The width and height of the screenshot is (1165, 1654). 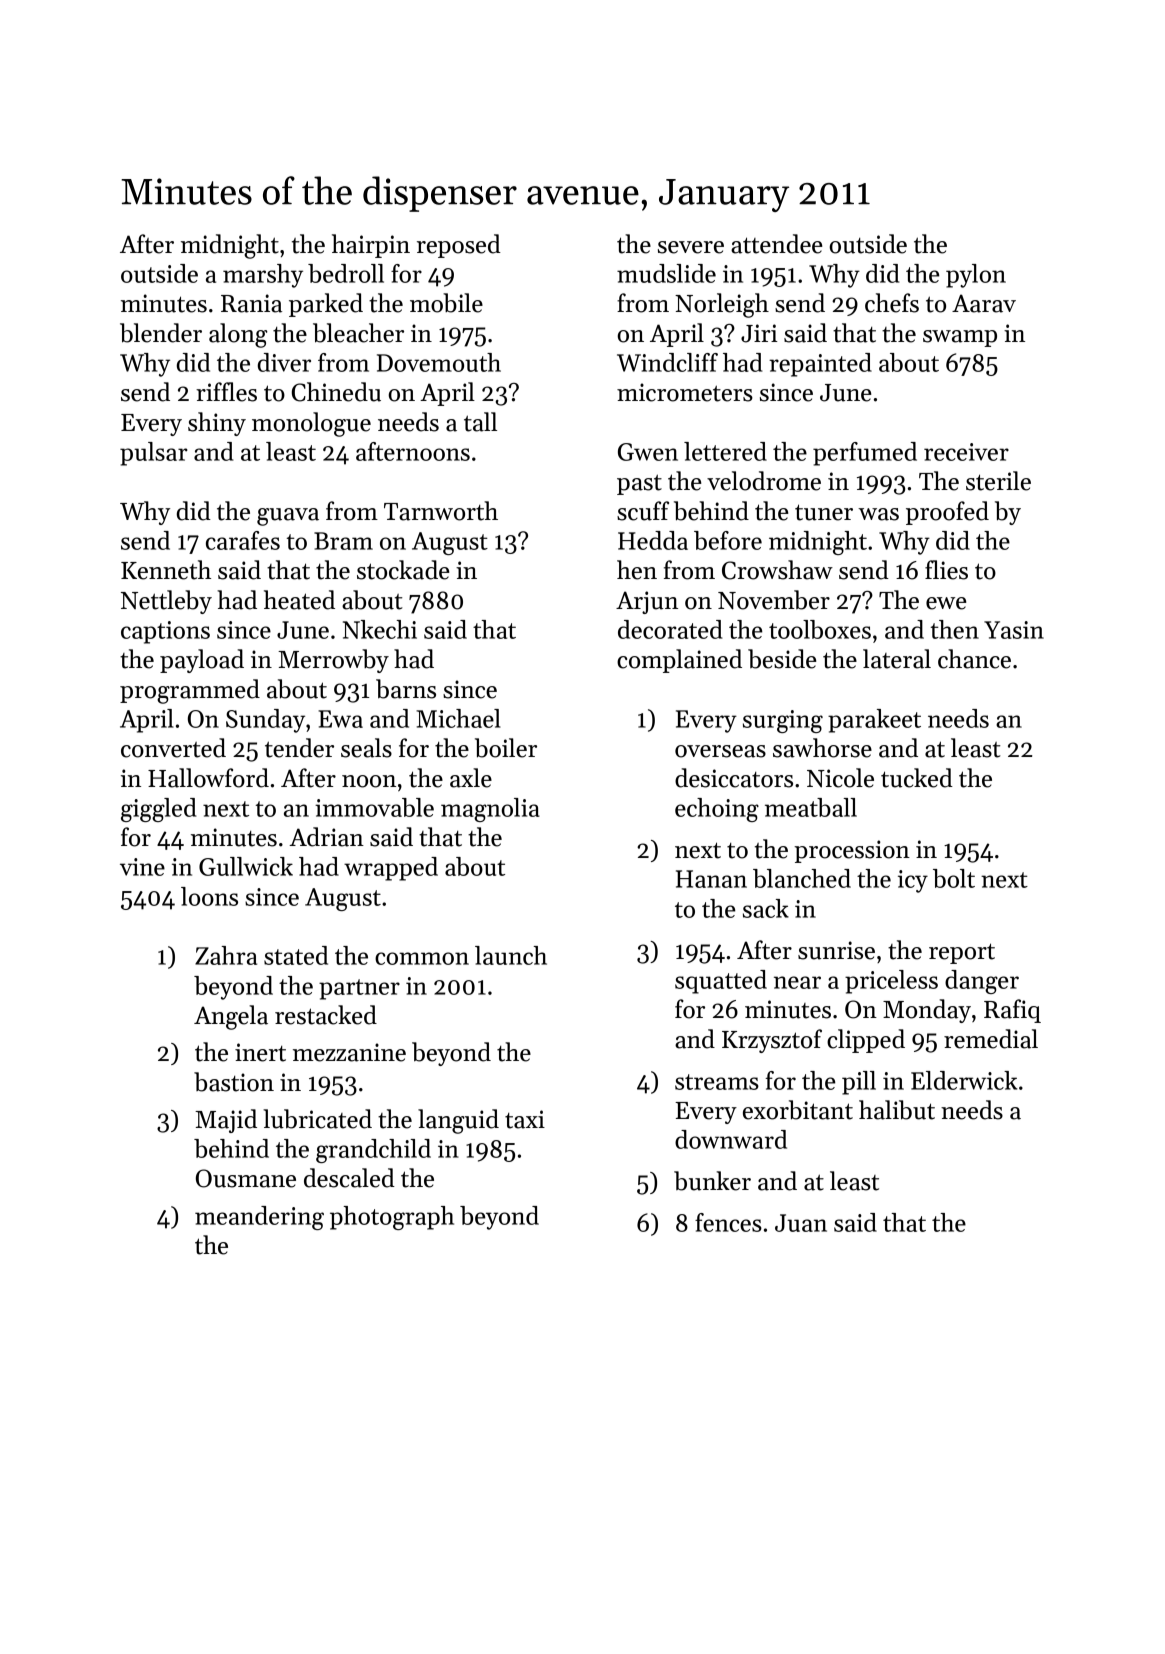 I want to click on meandering, so click(x=259, y=1218).
